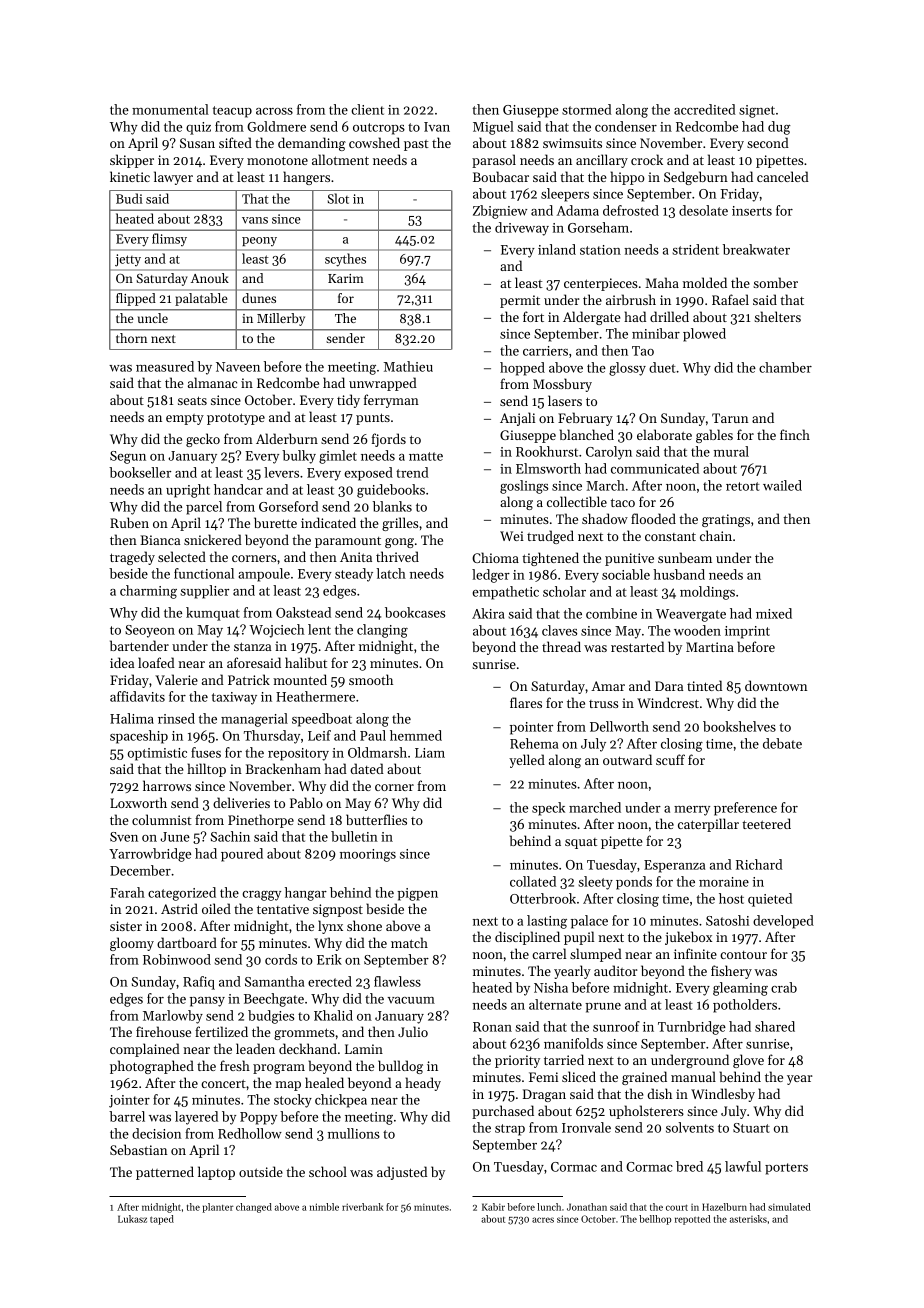 The height and width of the document is (1308, 924). I want to click on manual, so click(693, 1076).
